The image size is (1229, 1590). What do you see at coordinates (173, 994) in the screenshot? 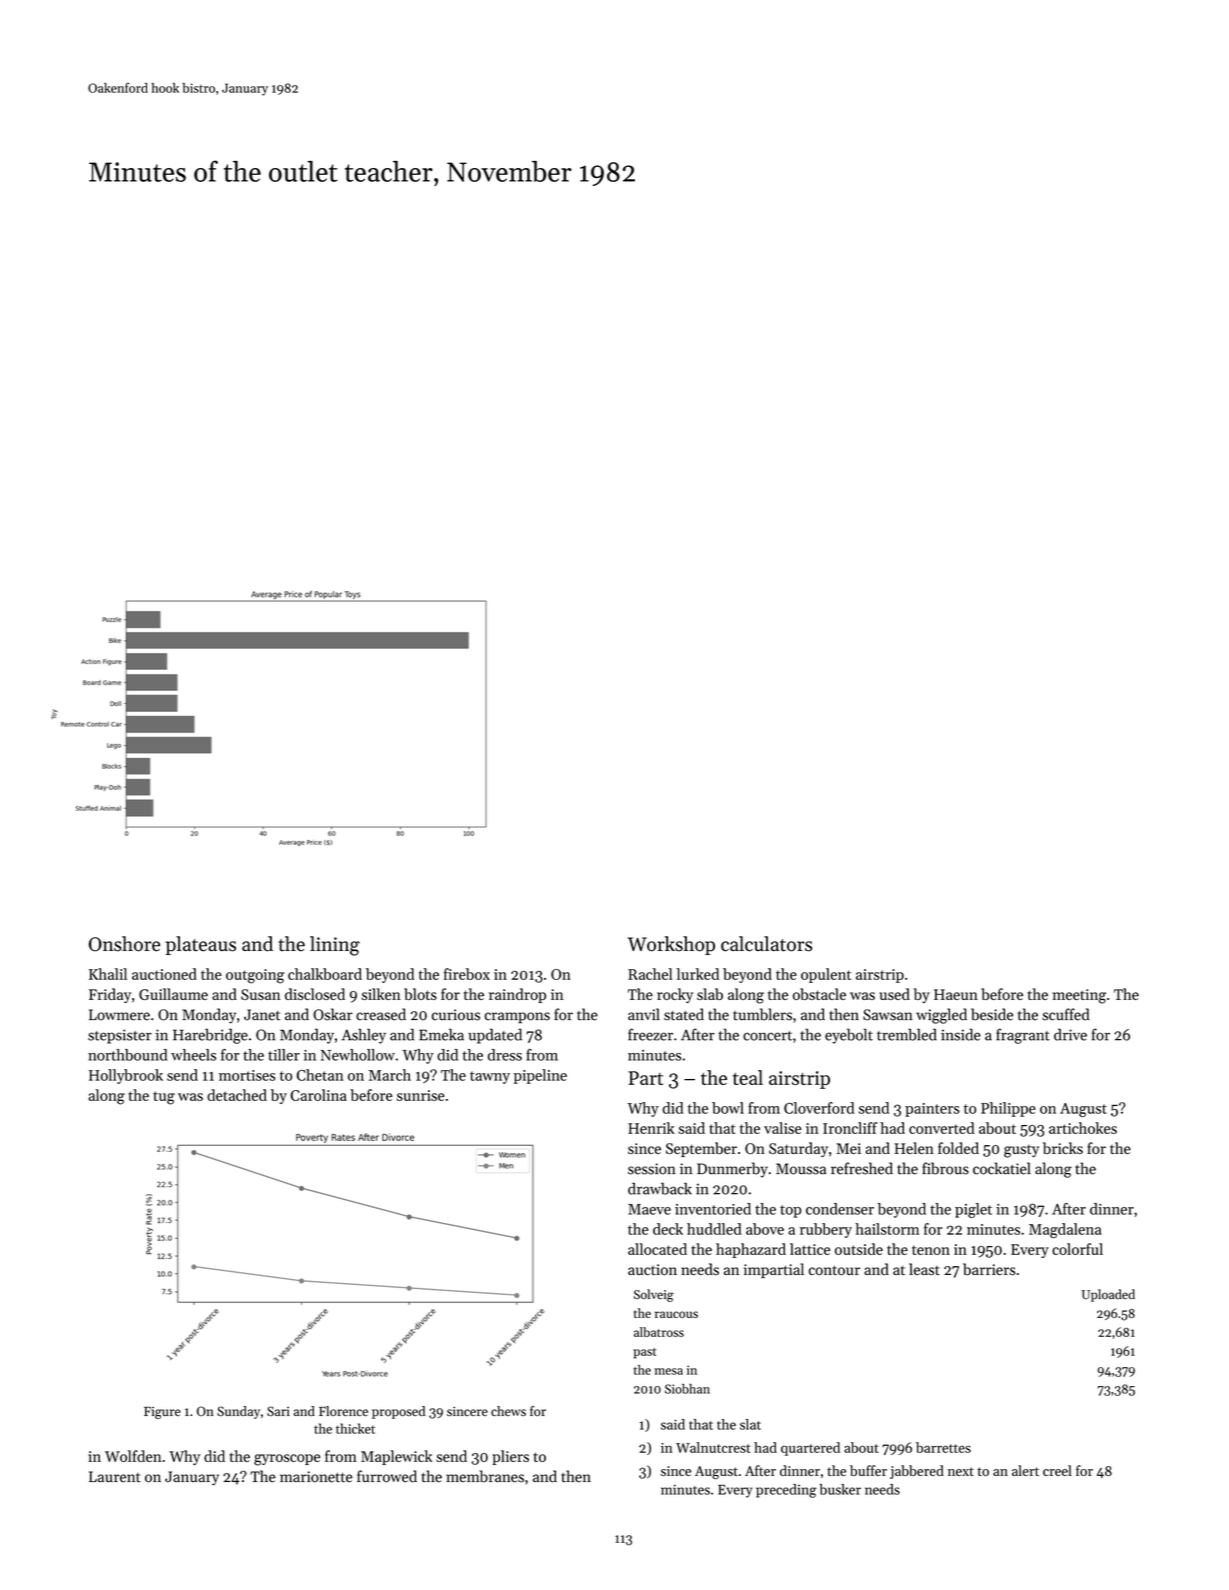
I see `Guillaume` at bounding box center [173, 994].
